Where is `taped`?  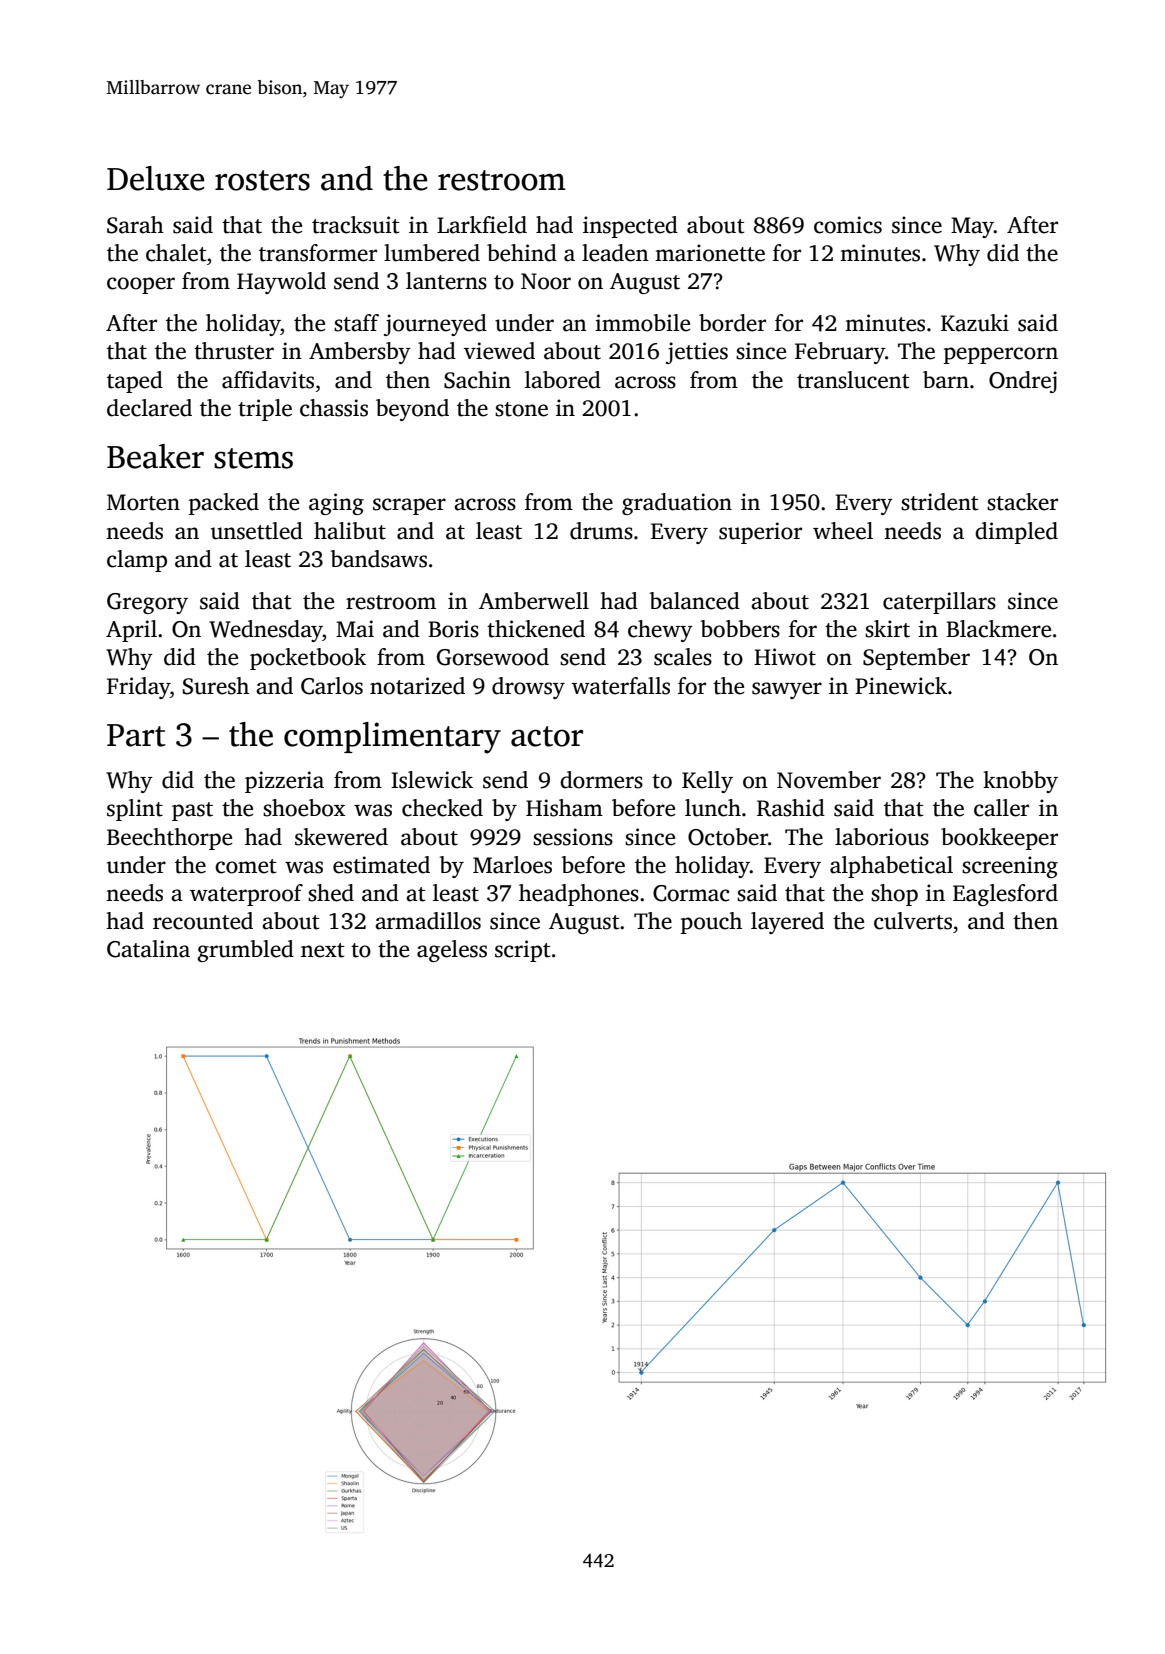
taped is located at coordinates (135, 382).
